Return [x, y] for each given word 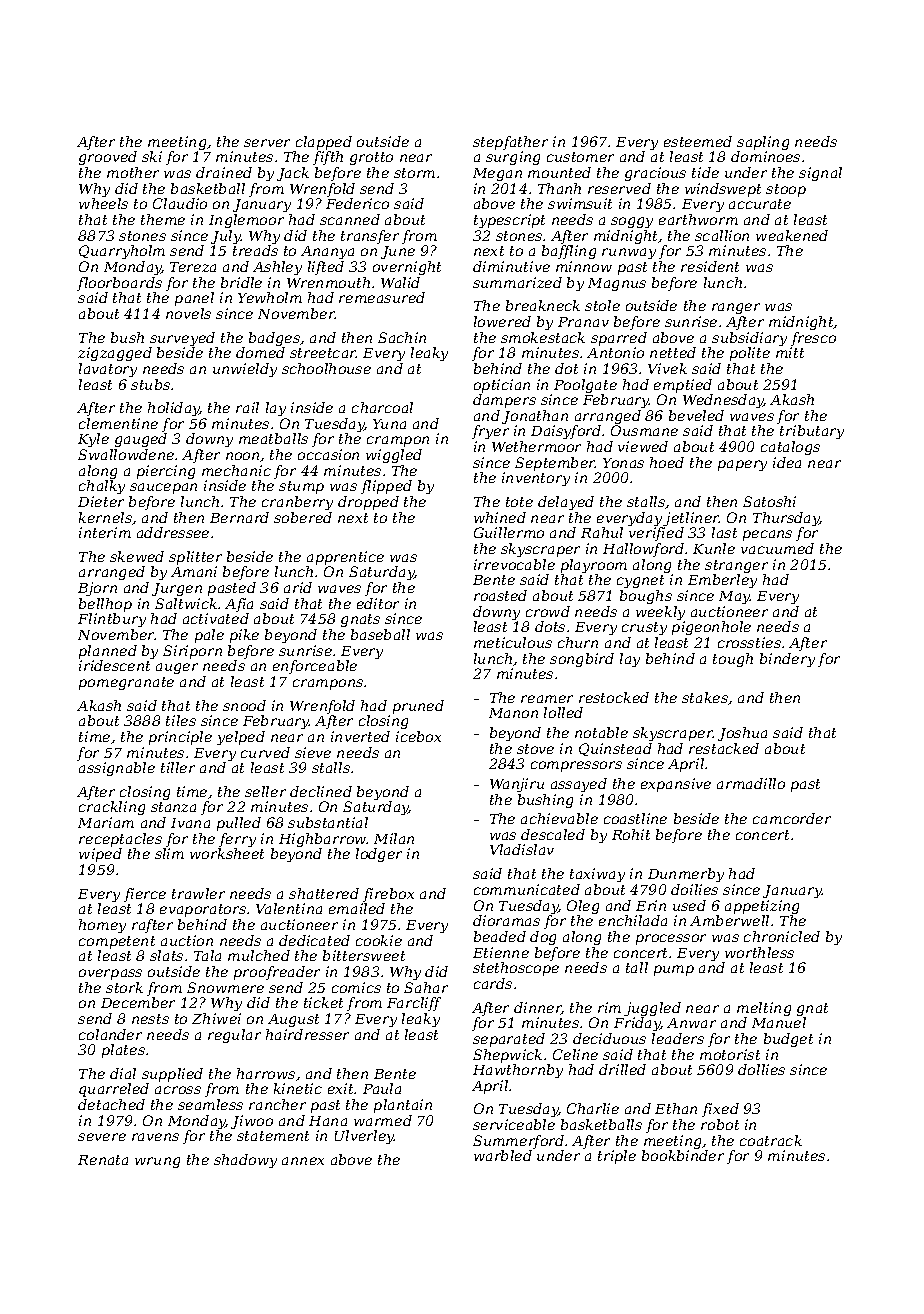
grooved [108, 158]
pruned [418, 707]
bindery [787, 660]
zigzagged [115, 354]
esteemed [698, 141]
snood [244, 705]
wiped [100, 855]
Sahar [426, 987]
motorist [730, 1054]
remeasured [382, 297]
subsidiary [749, 339]
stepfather [510, 143]
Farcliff [414, 1004]
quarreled [114, 1090]
